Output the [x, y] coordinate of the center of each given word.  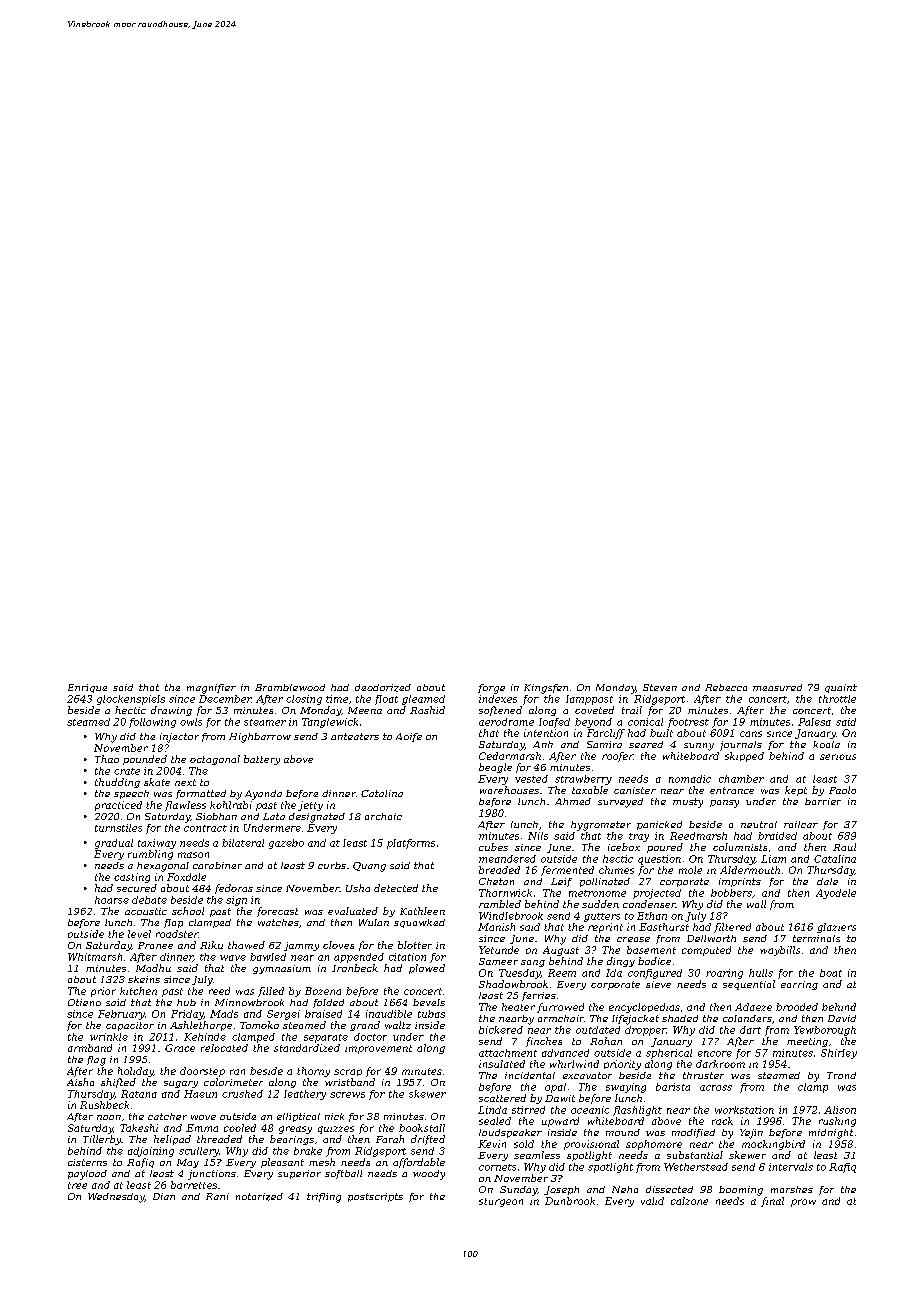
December [225, 699]
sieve [658, 984]
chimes [616, 870]
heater [518, 1007]
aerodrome [506, 722]
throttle [837, 699]
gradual [114, 844]
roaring [724, 974]
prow [803, 1203]
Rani [217, 1196]
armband [90, 1048]
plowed [427, 969]
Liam [773, 859]
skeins [144, 979]
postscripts [375, 1197]
